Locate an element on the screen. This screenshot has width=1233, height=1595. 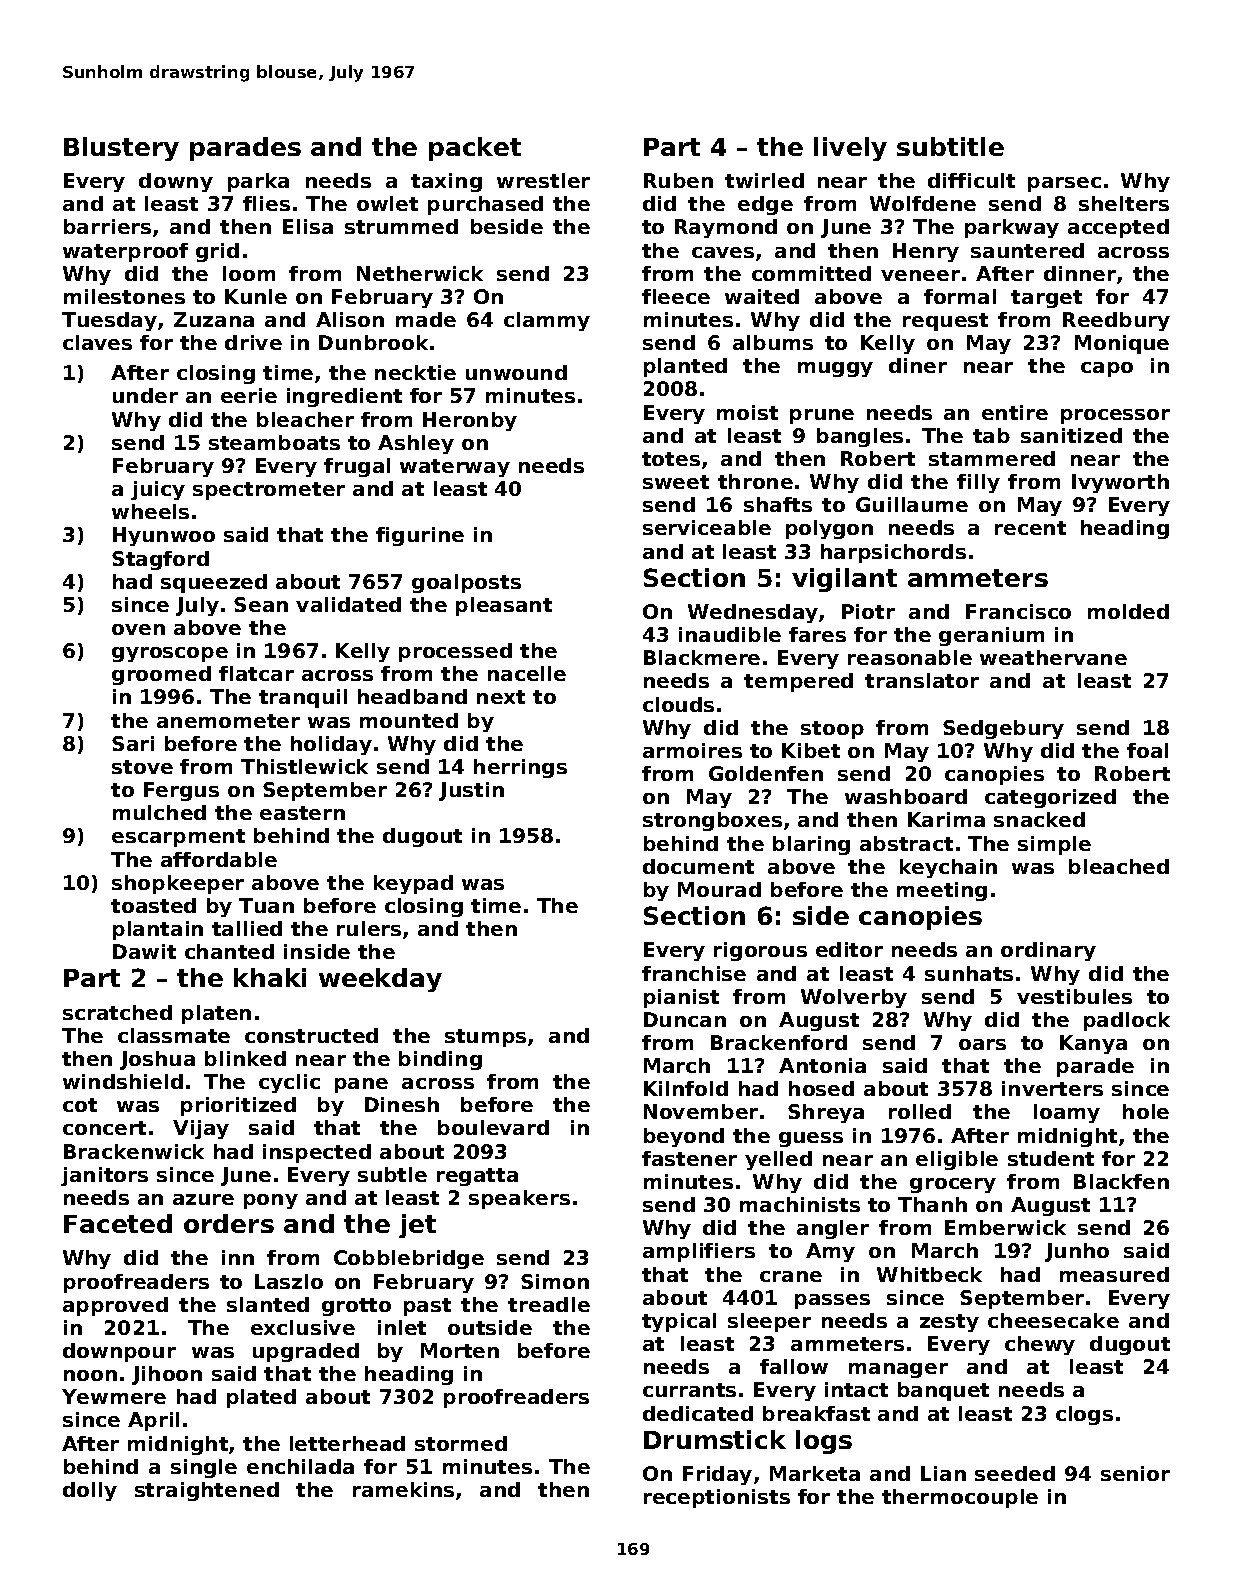
escarpment is located at coordinates (178, 838).
